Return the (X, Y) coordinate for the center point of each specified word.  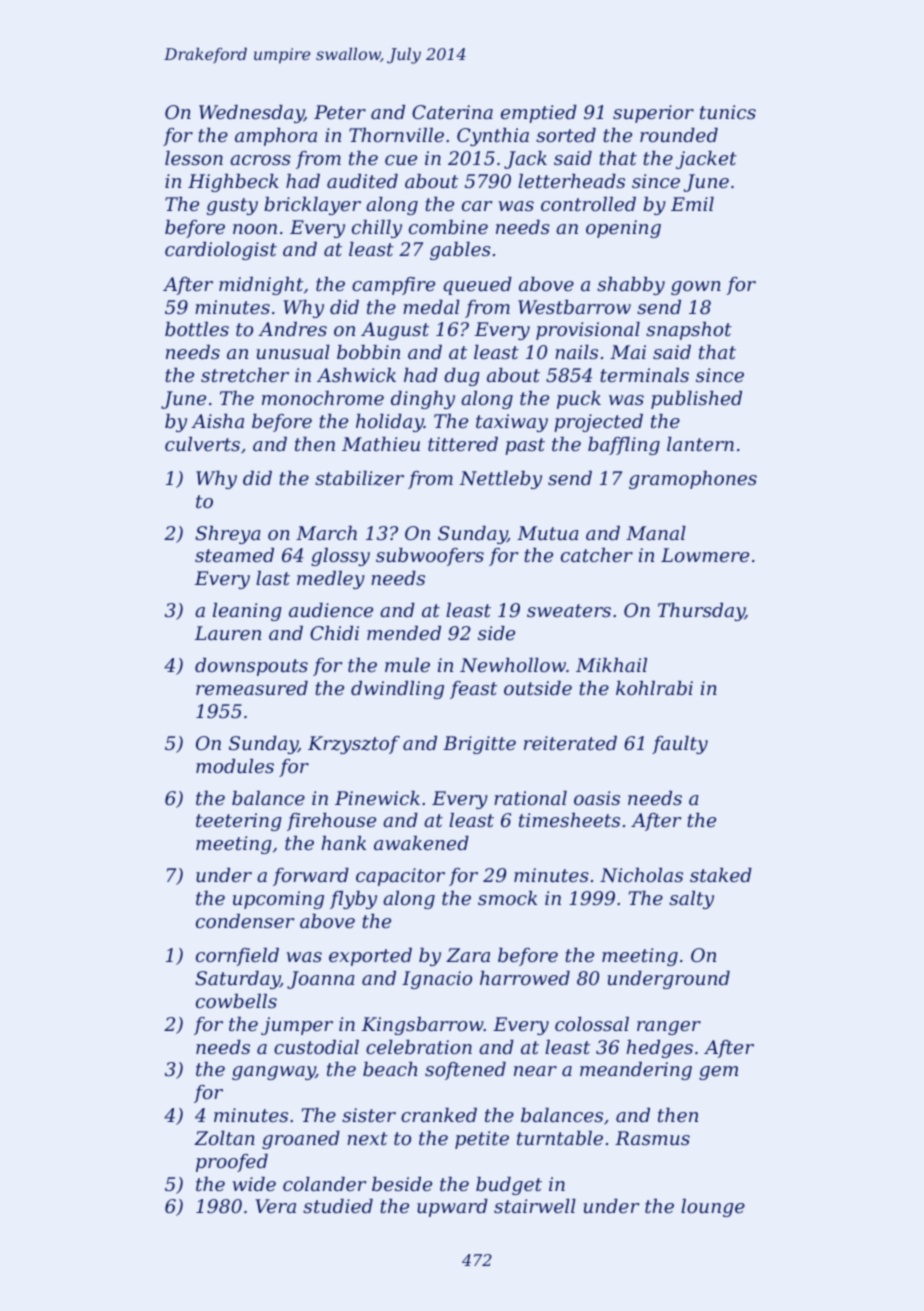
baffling (624, 446)
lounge (713, 1208)
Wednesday (251, 114)
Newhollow (513, 665)
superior (653, 114)
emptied (539, 114)
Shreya (228, 535)
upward (452, 1208)
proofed (232, 1163)
